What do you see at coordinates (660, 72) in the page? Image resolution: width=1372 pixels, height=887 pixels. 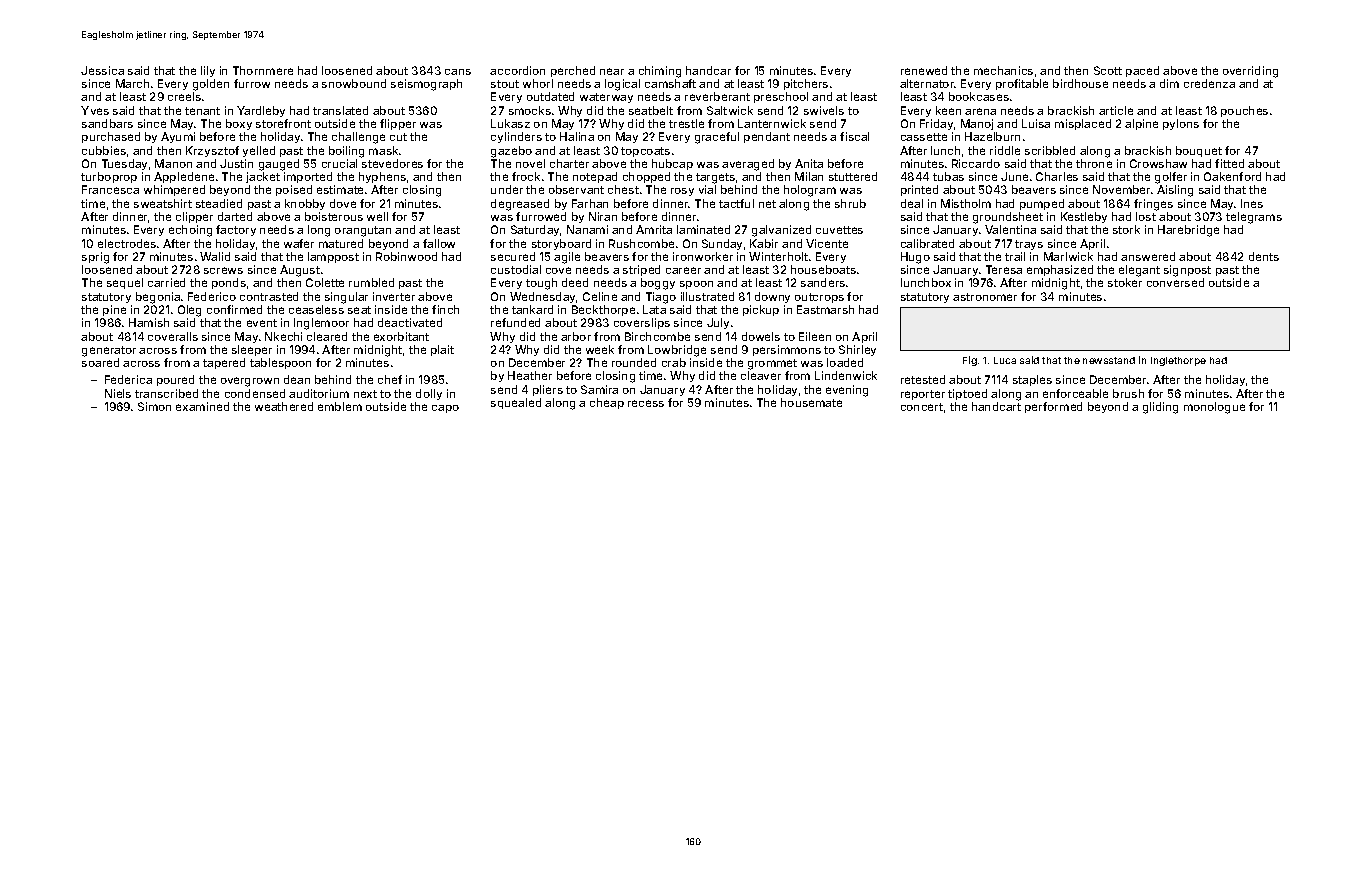 I see `chiming` at bounding box center [660, 72].
